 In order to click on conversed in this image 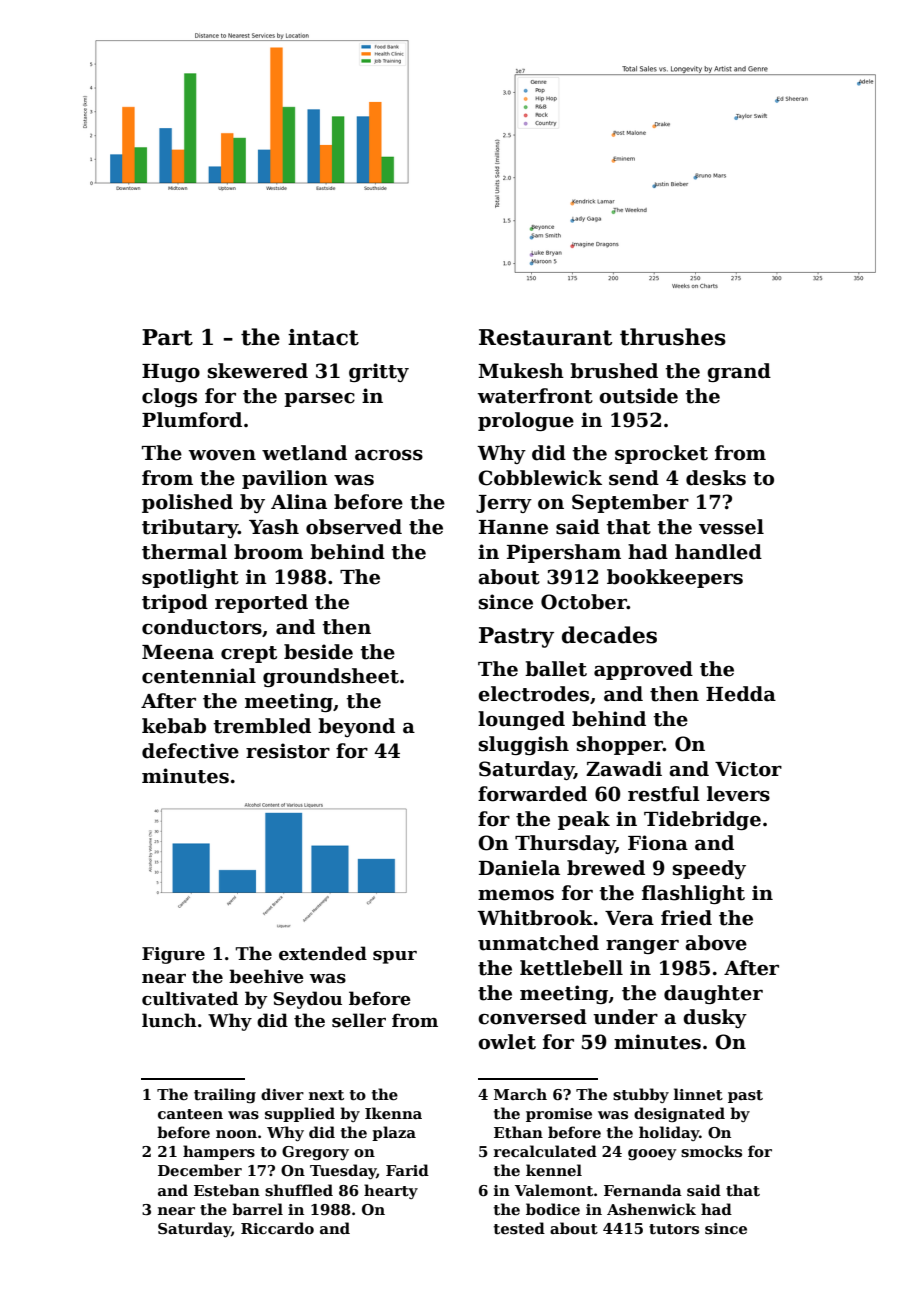, I will do `click(532, 1017)`.
